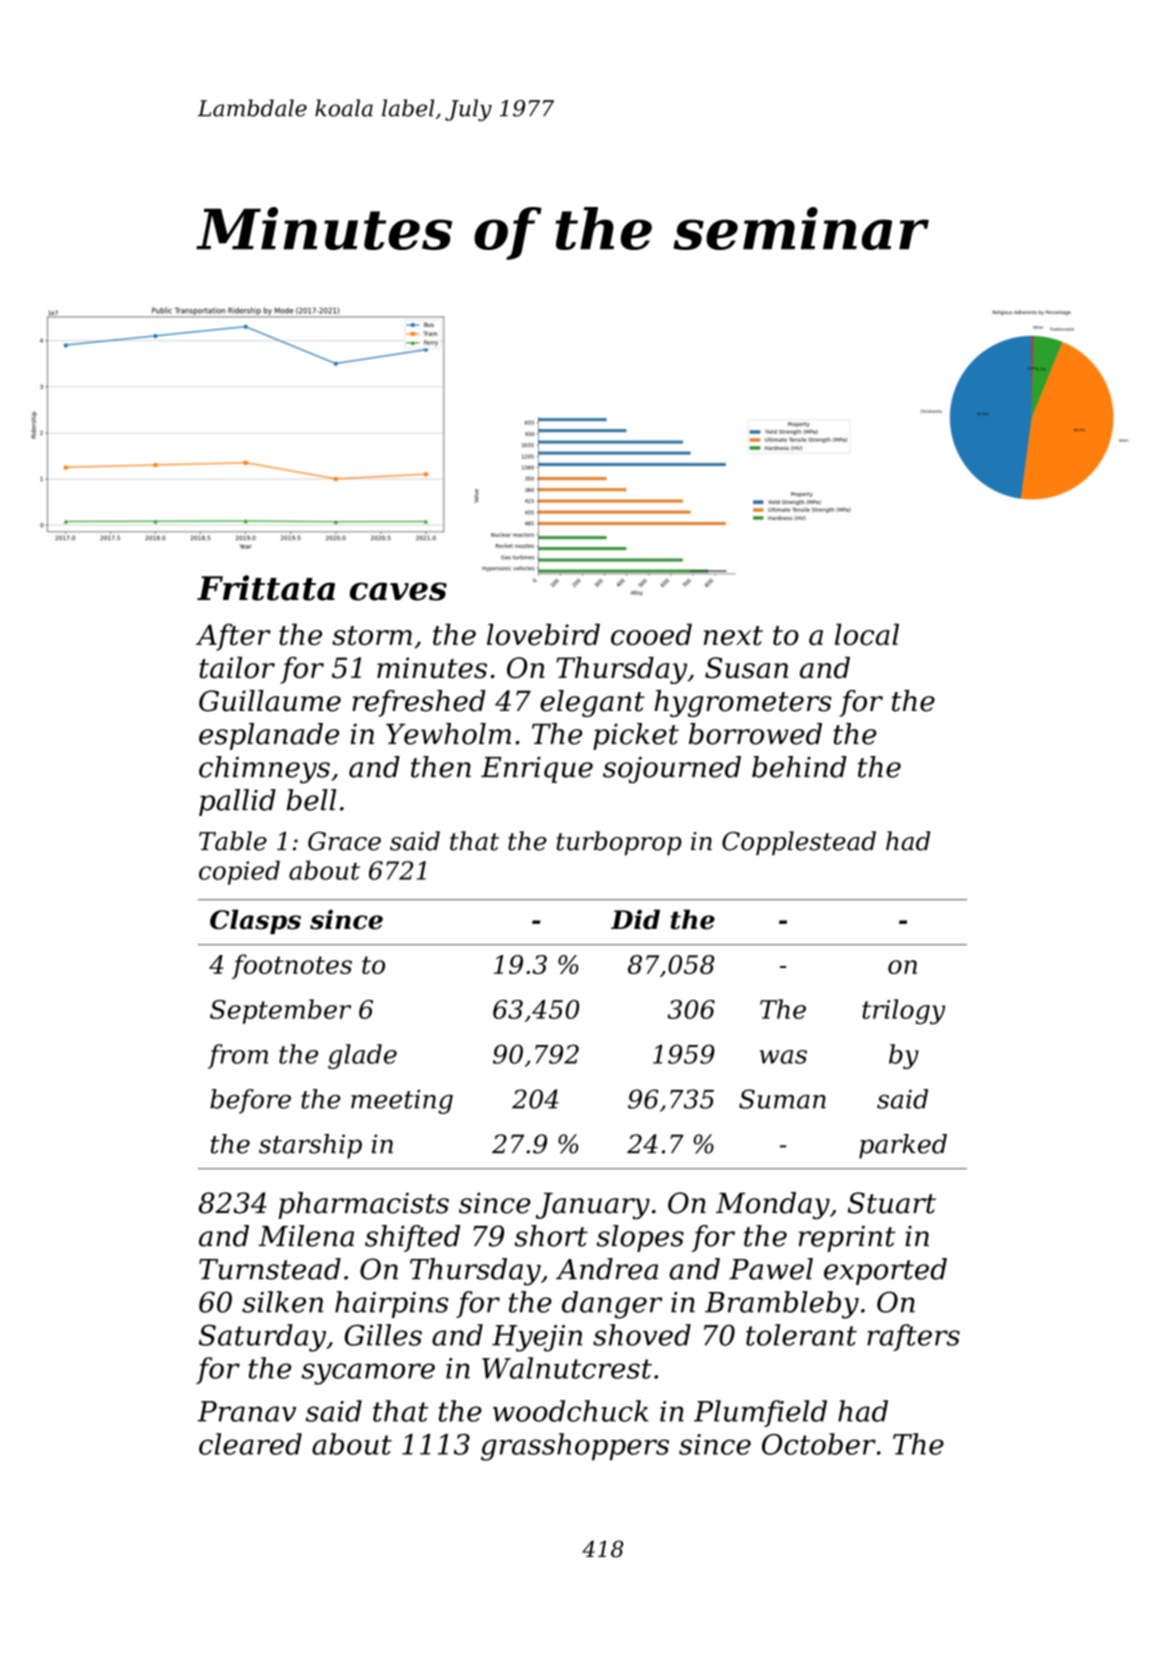  What do you see at coordinates (250, 1101) in the document?
I see `before` at bounding box center [250, 1101].
